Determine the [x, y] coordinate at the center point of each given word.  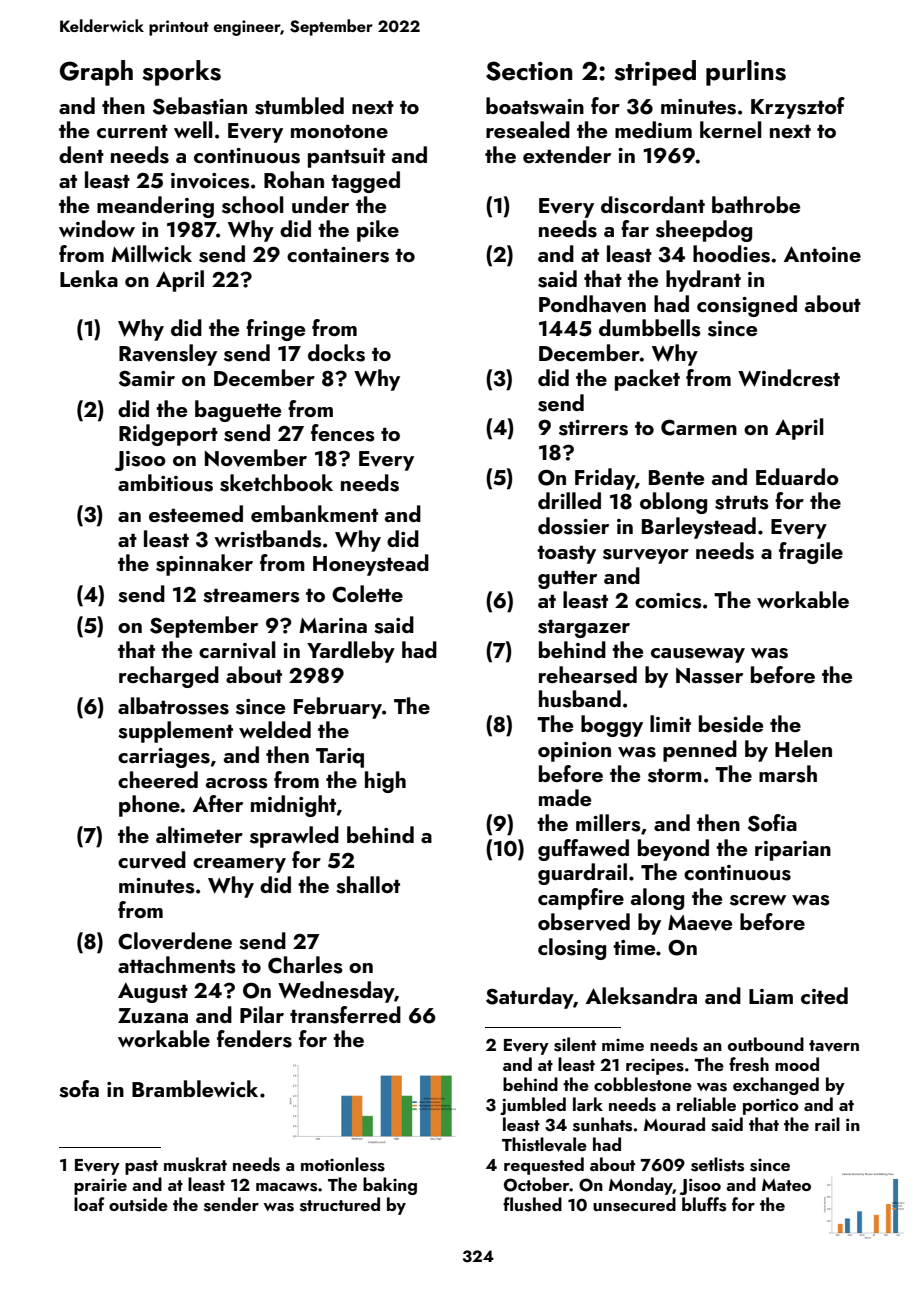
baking [390, 1186]
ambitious [165, 483]
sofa [79, 1089]
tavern [834, 1046]
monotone [339, 131]
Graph [96, 73]
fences [343, 433]
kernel [731, 129]
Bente [676, 477]
